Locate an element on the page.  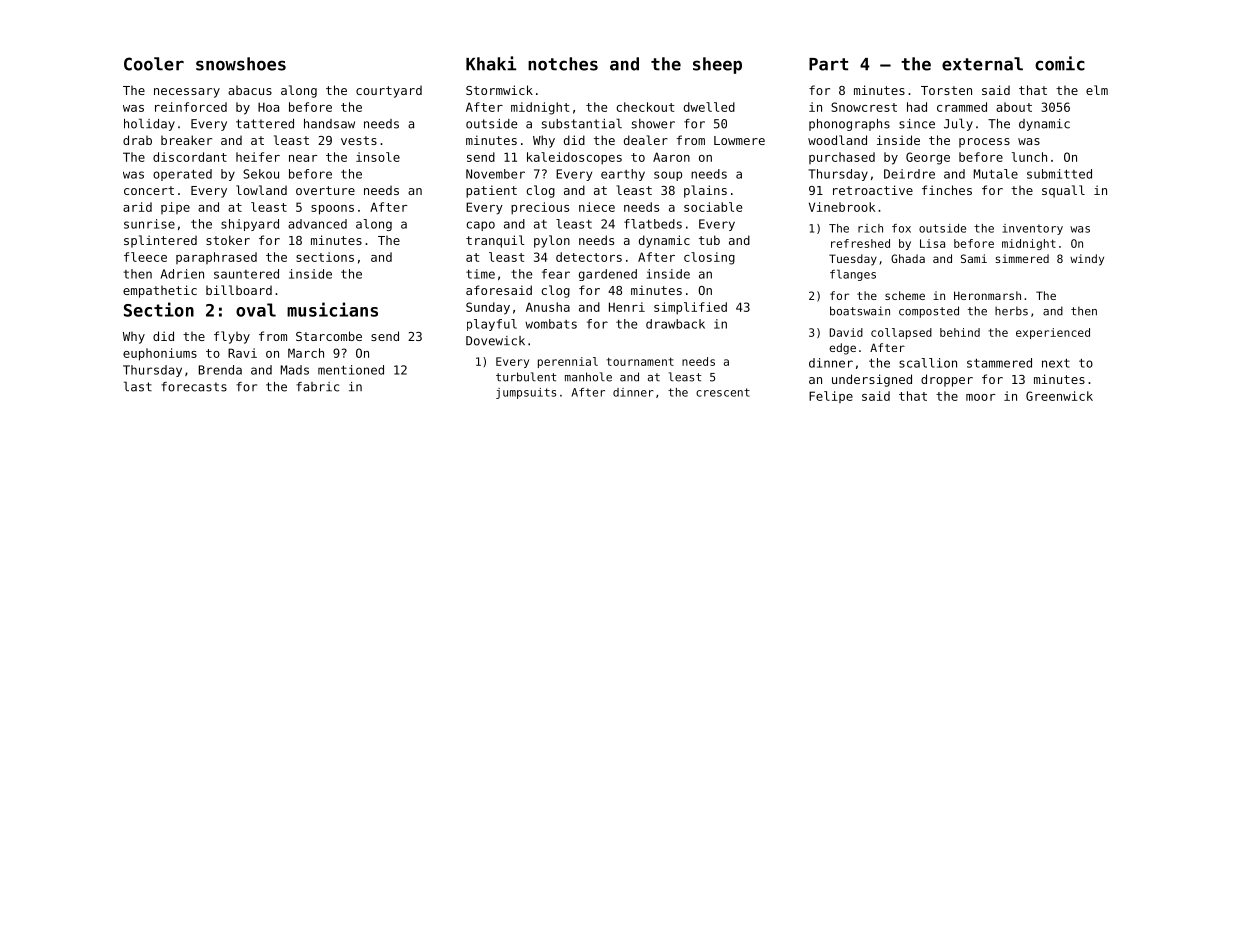
precious is located at coordinates (540, 208).
